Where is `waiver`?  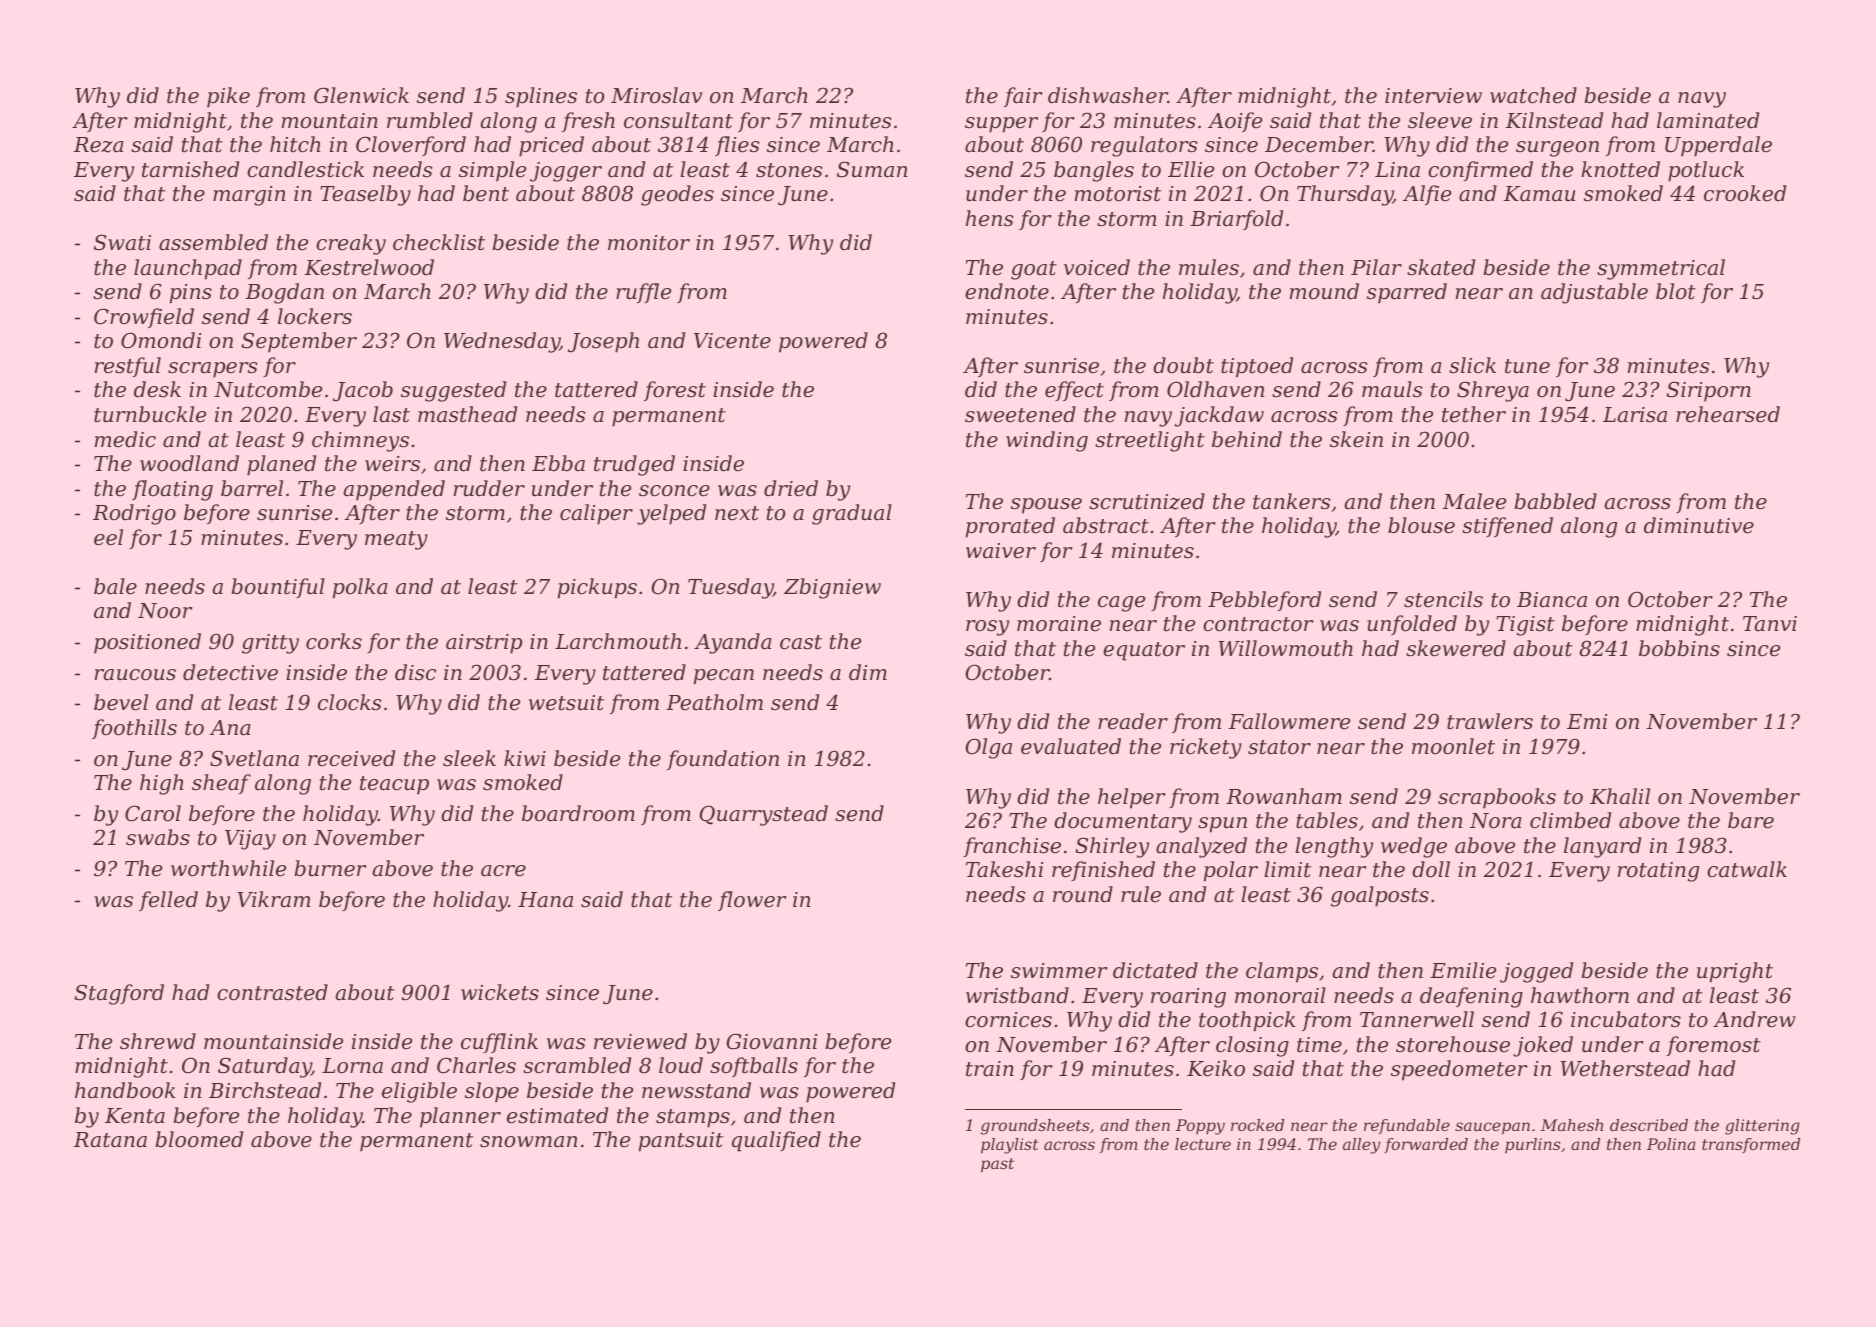
waiver is located at coordinates (1001, 551).
